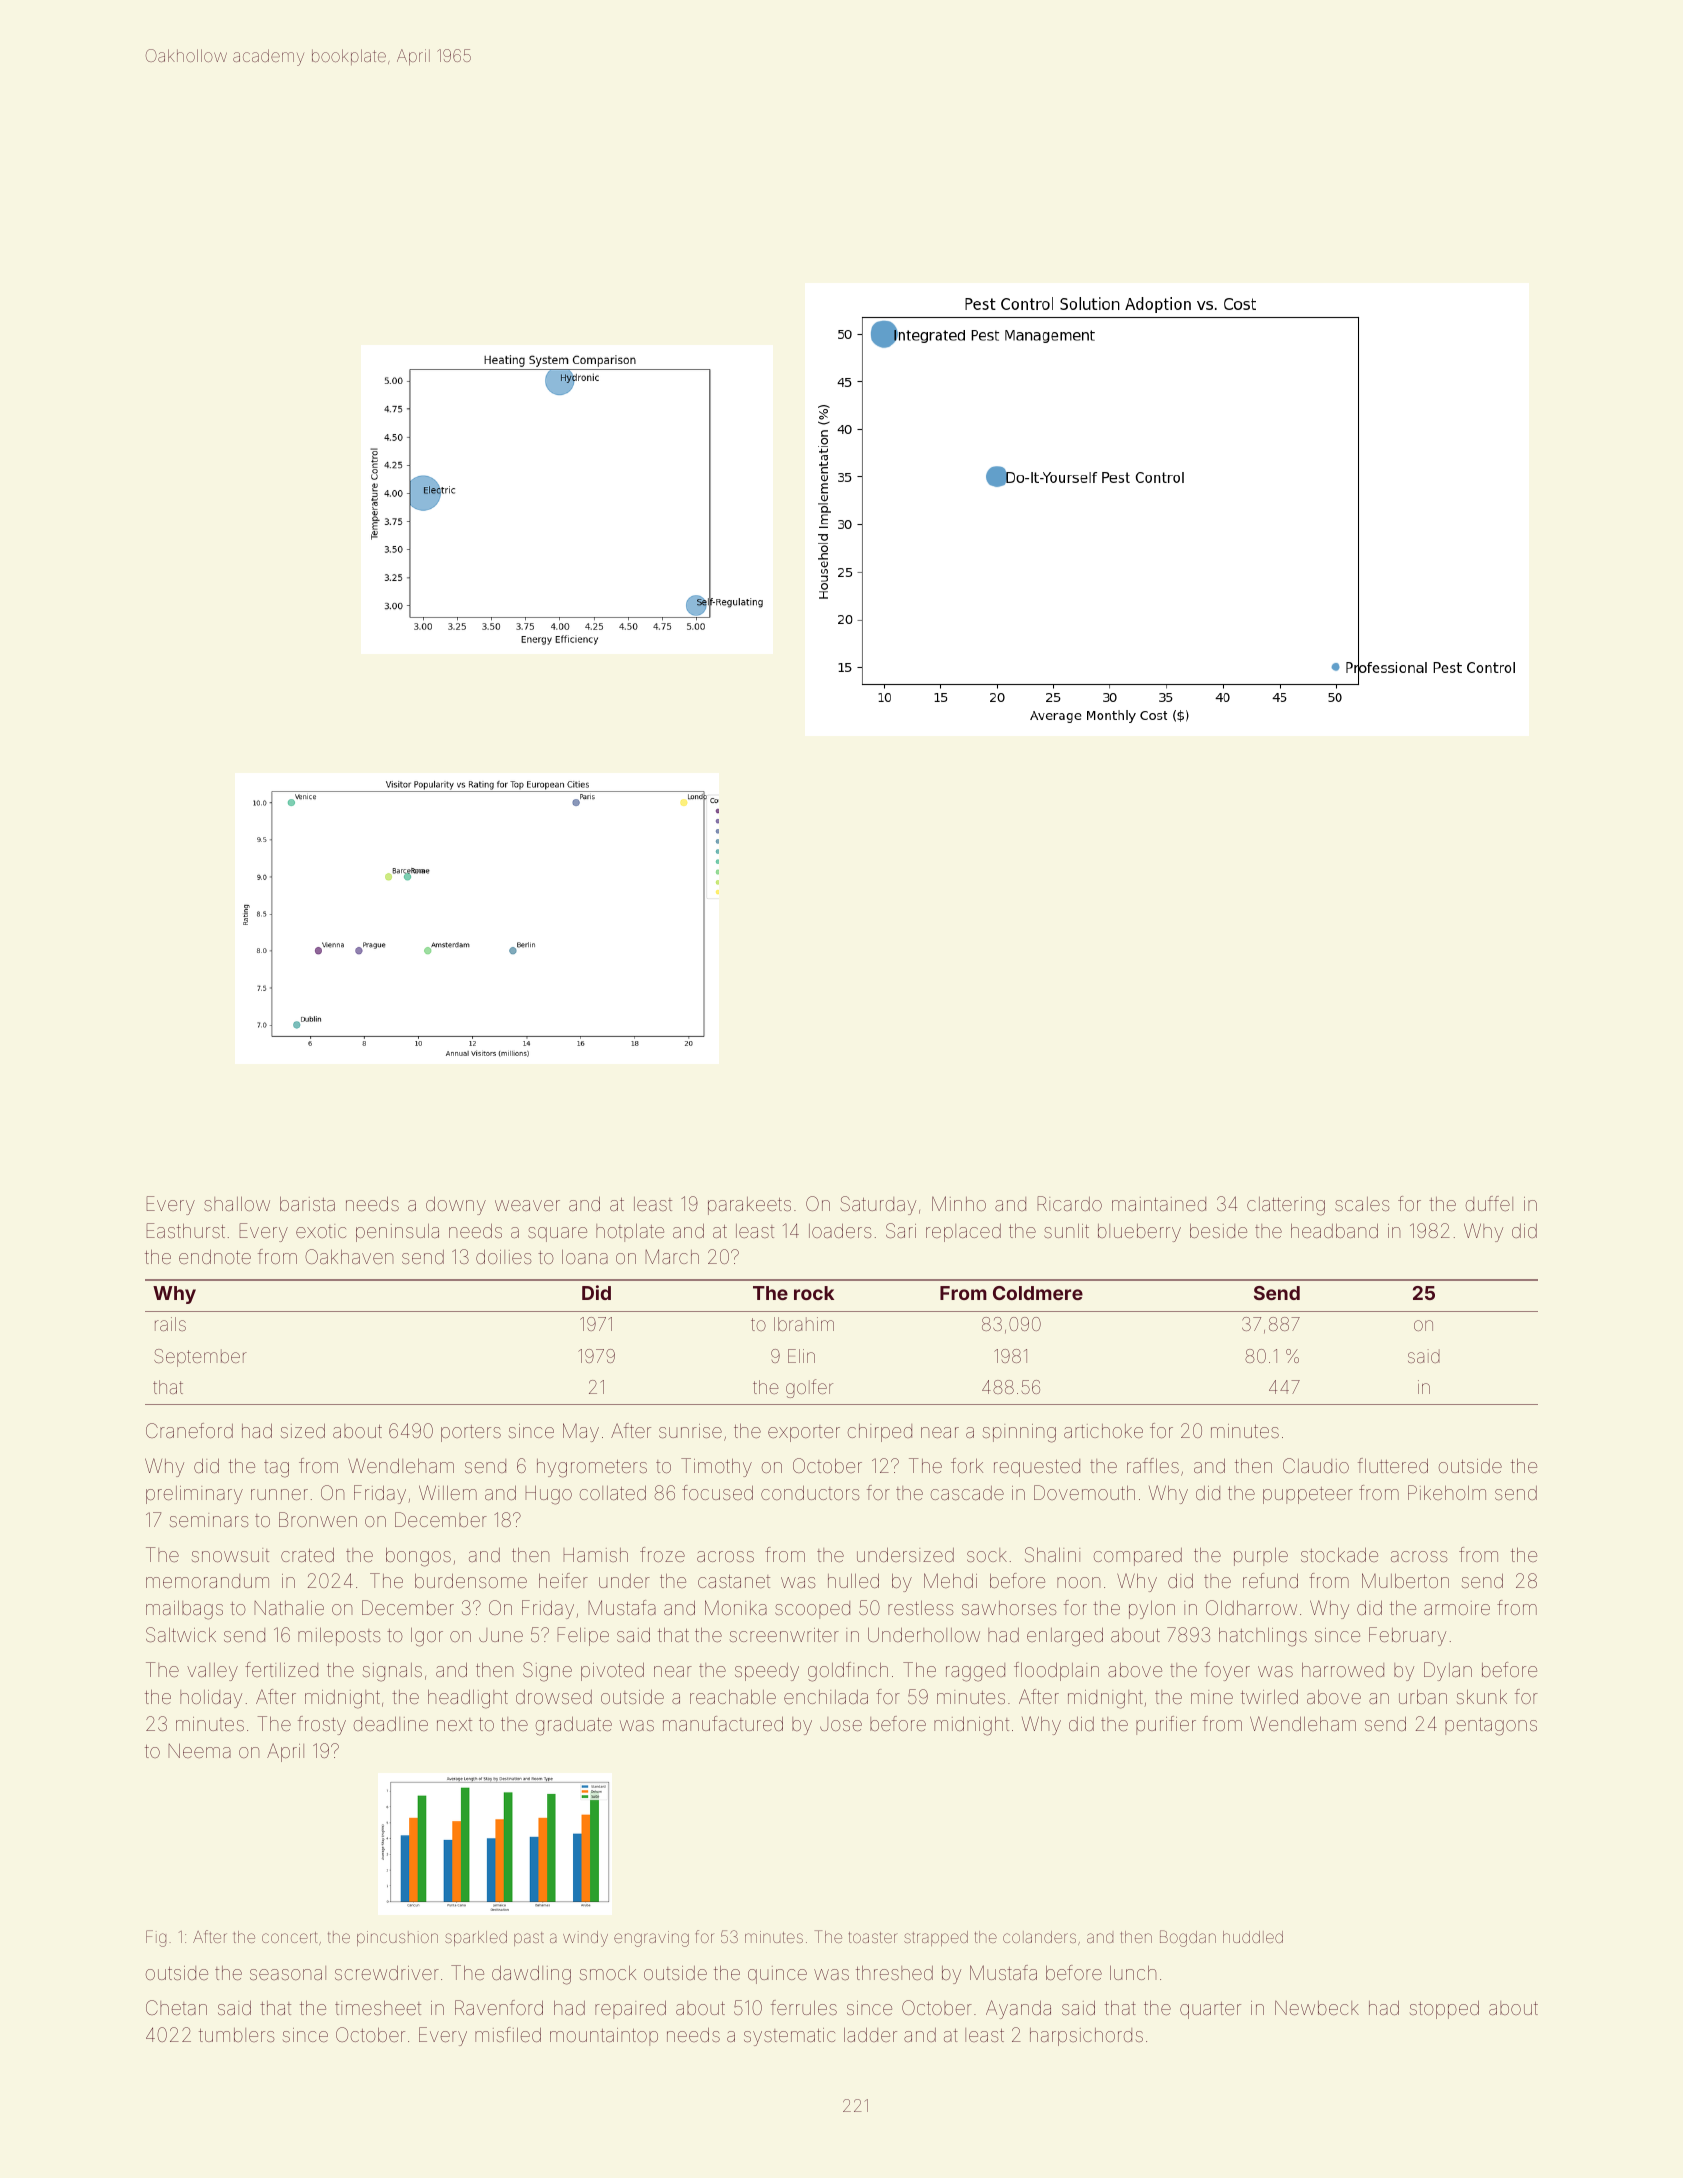 This page has width=1683, height=2178. I want to click on harpsichords, so click(1086, 2037).
